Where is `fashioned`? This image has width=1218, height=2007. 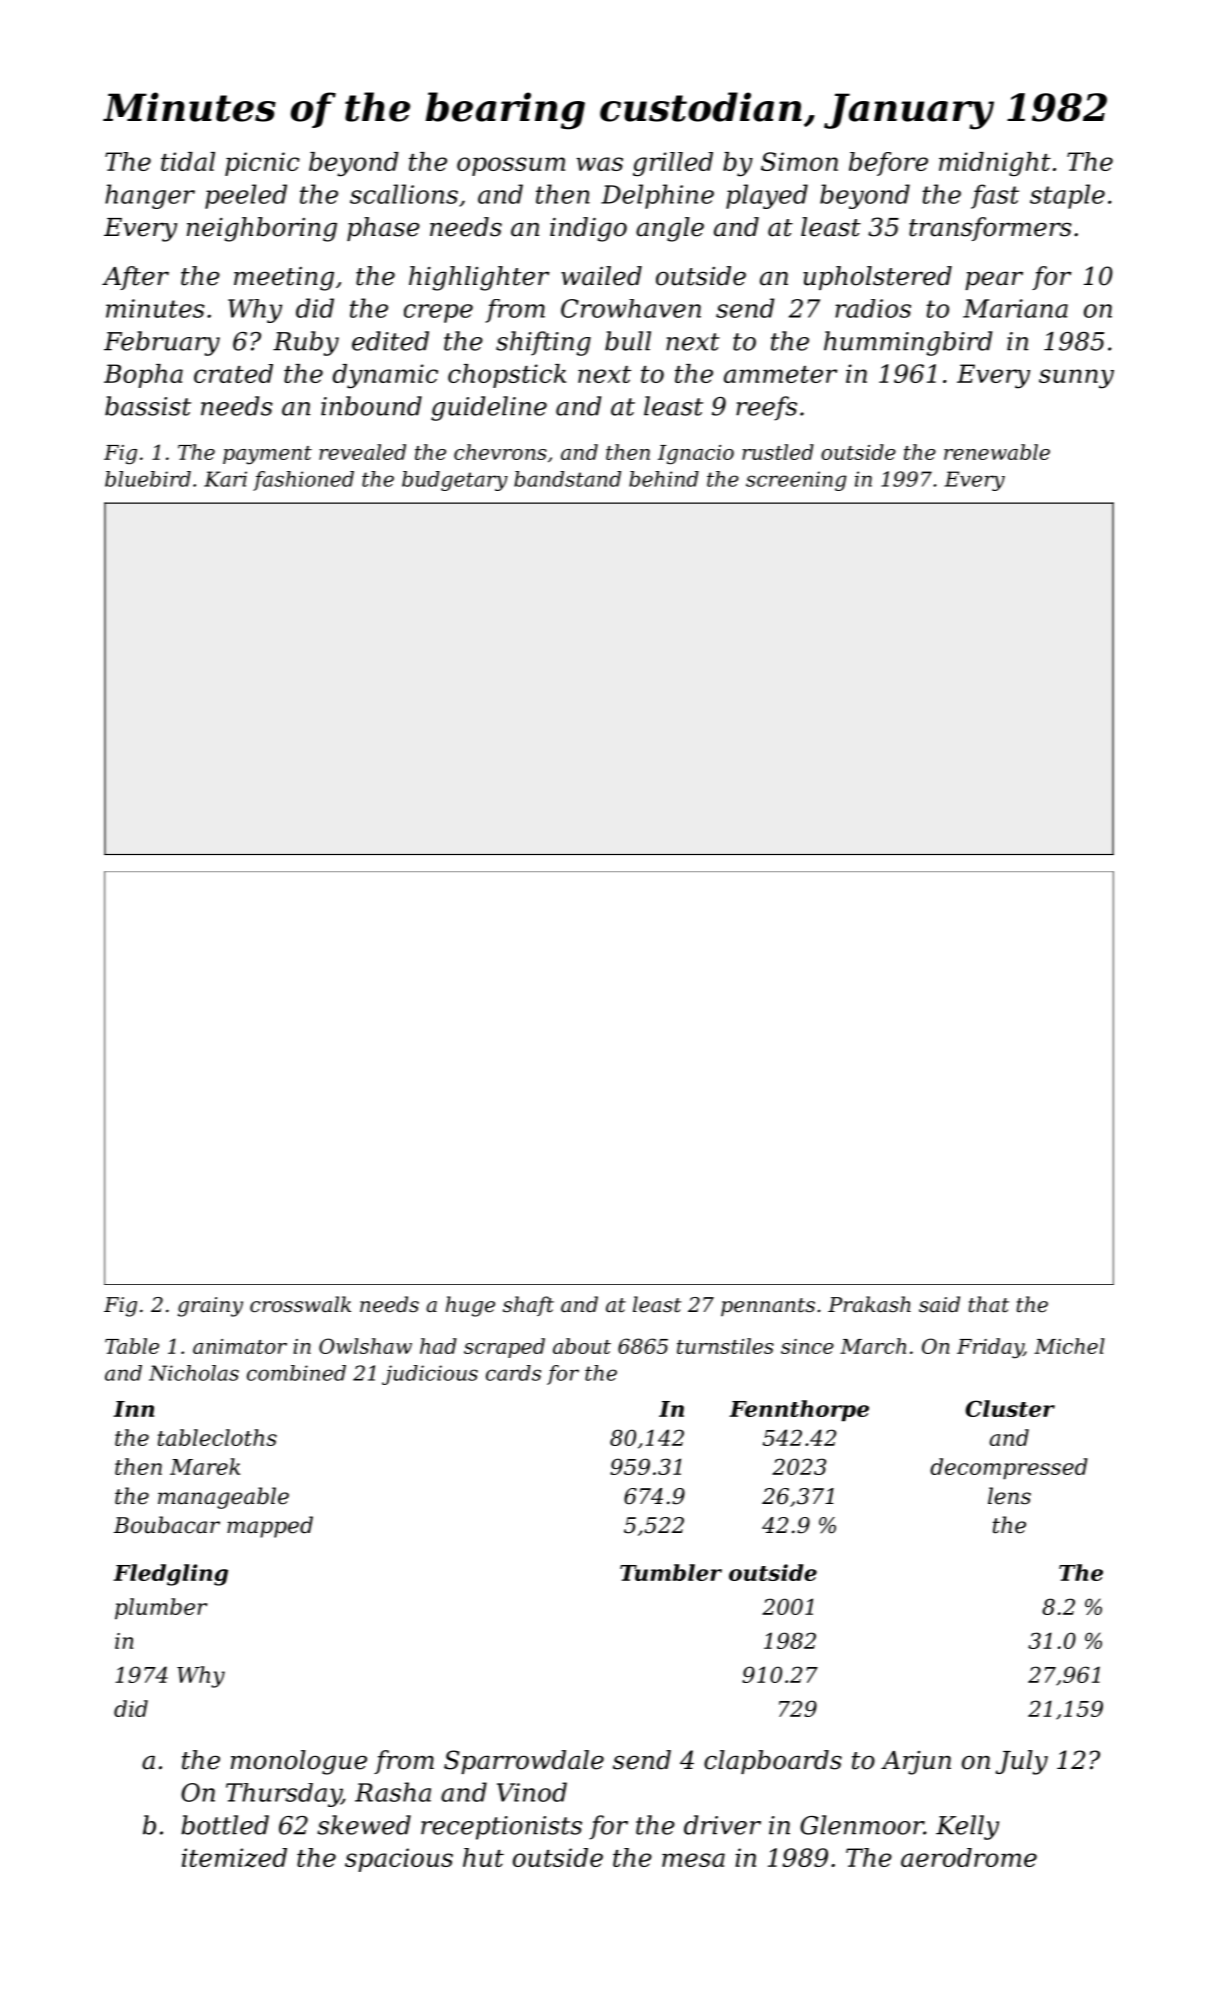
fashioned is located at coordinates (303, 481).
